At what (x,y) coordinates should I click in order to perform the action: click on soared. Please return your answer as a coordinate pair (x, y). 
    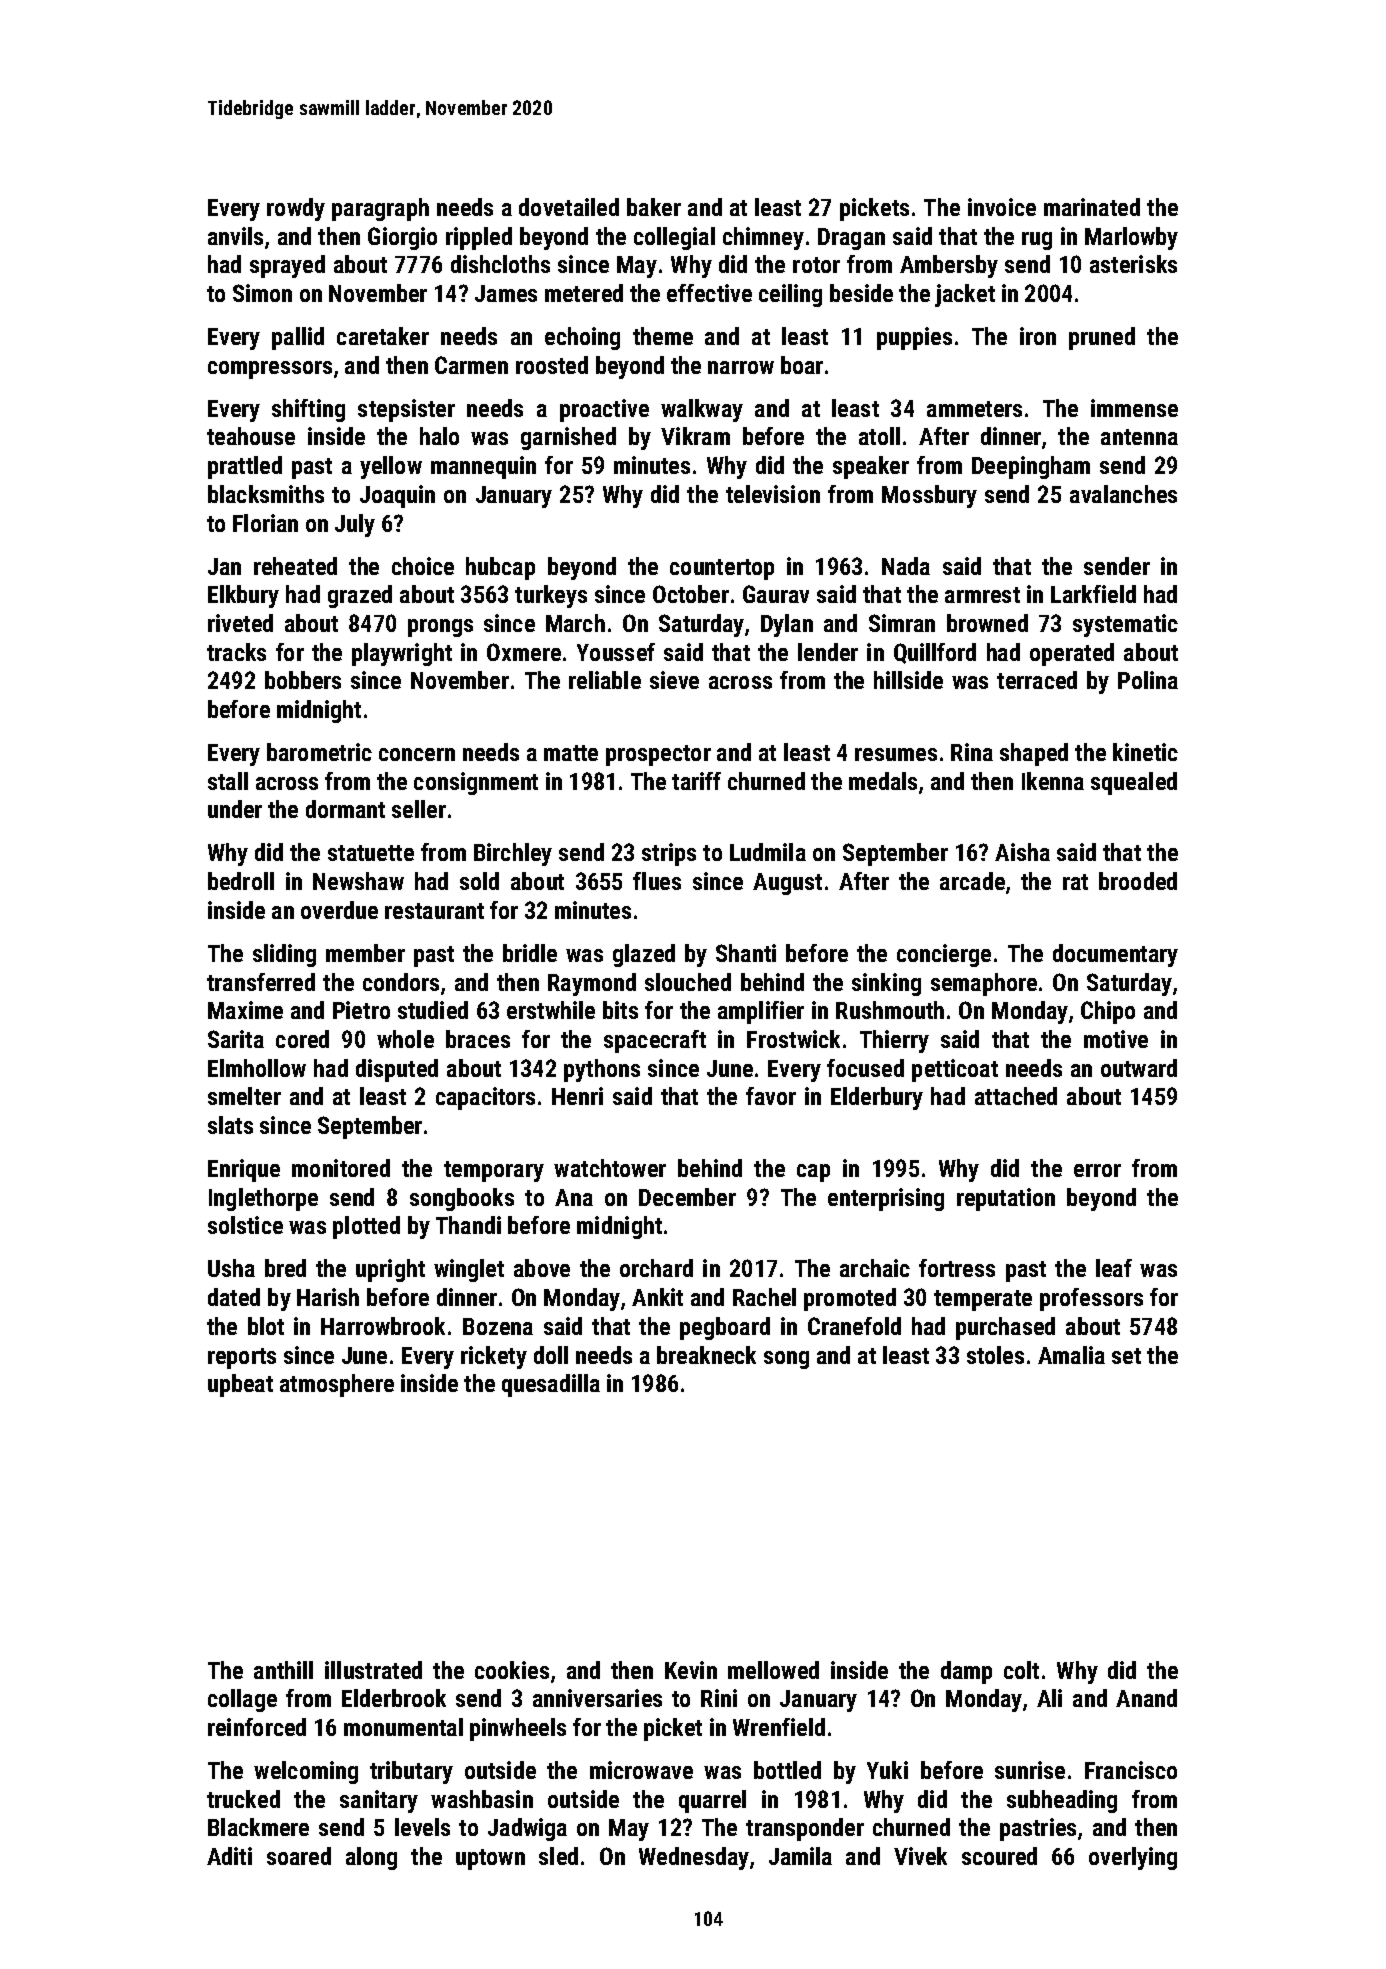
    Looking at the image, I should click on (299, 1856).
